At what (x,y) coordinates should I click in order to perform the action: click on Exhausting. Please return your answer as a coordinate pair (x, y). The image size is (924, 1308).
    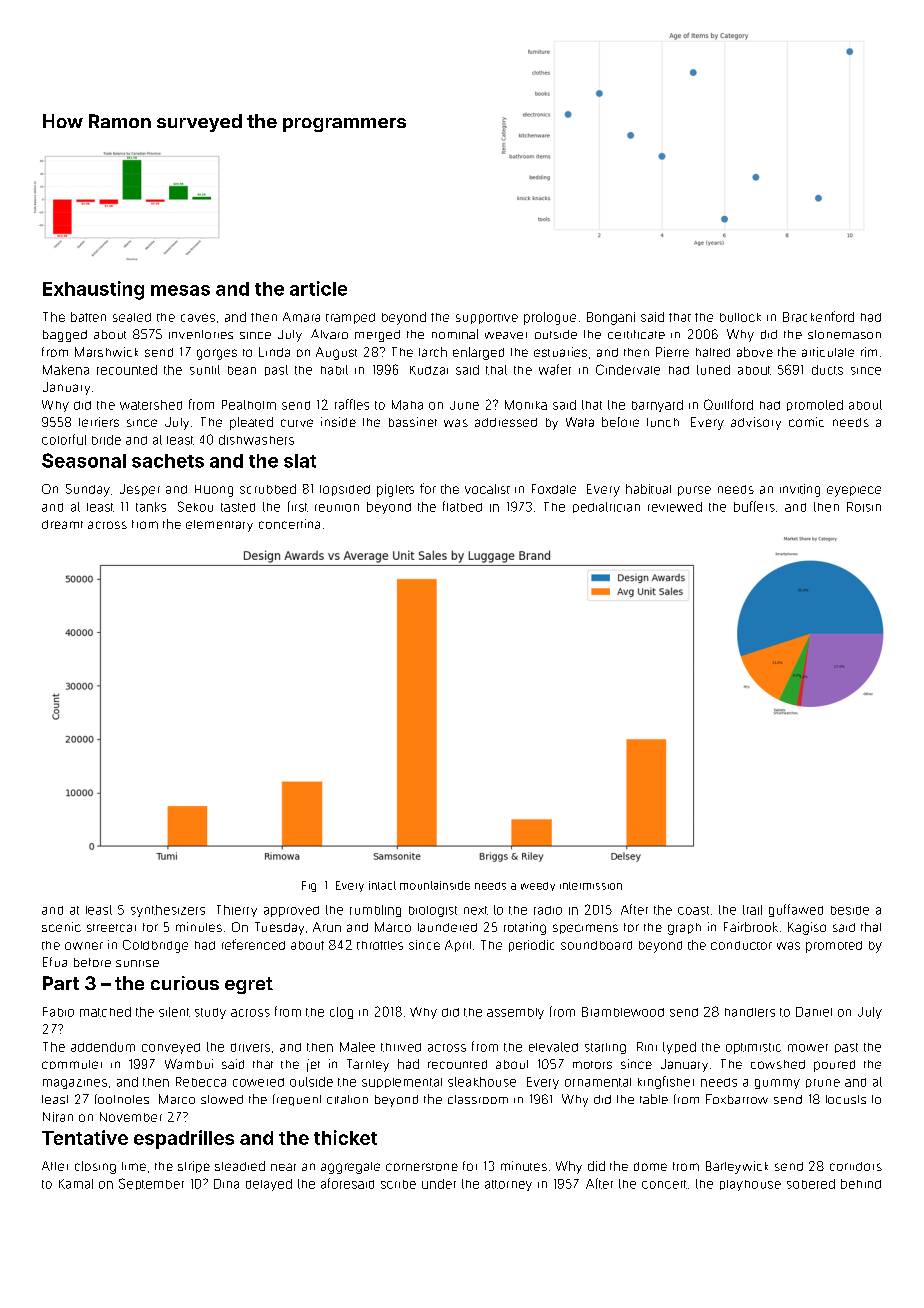
    Looking at the image, I should click on (93, 290).
